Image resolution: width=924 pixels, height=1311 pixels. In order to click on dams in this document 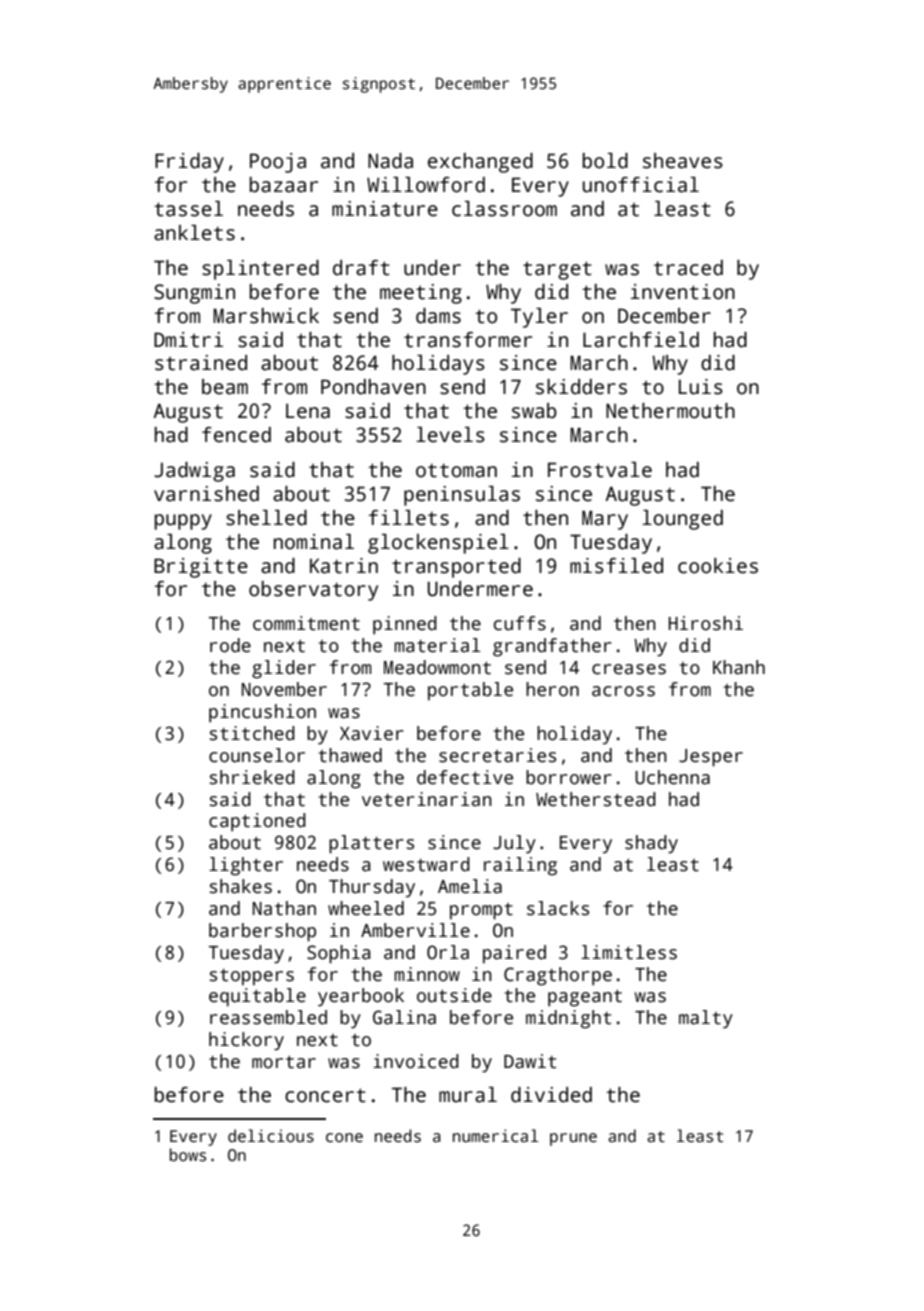, I will do `click(438, 316)`.
